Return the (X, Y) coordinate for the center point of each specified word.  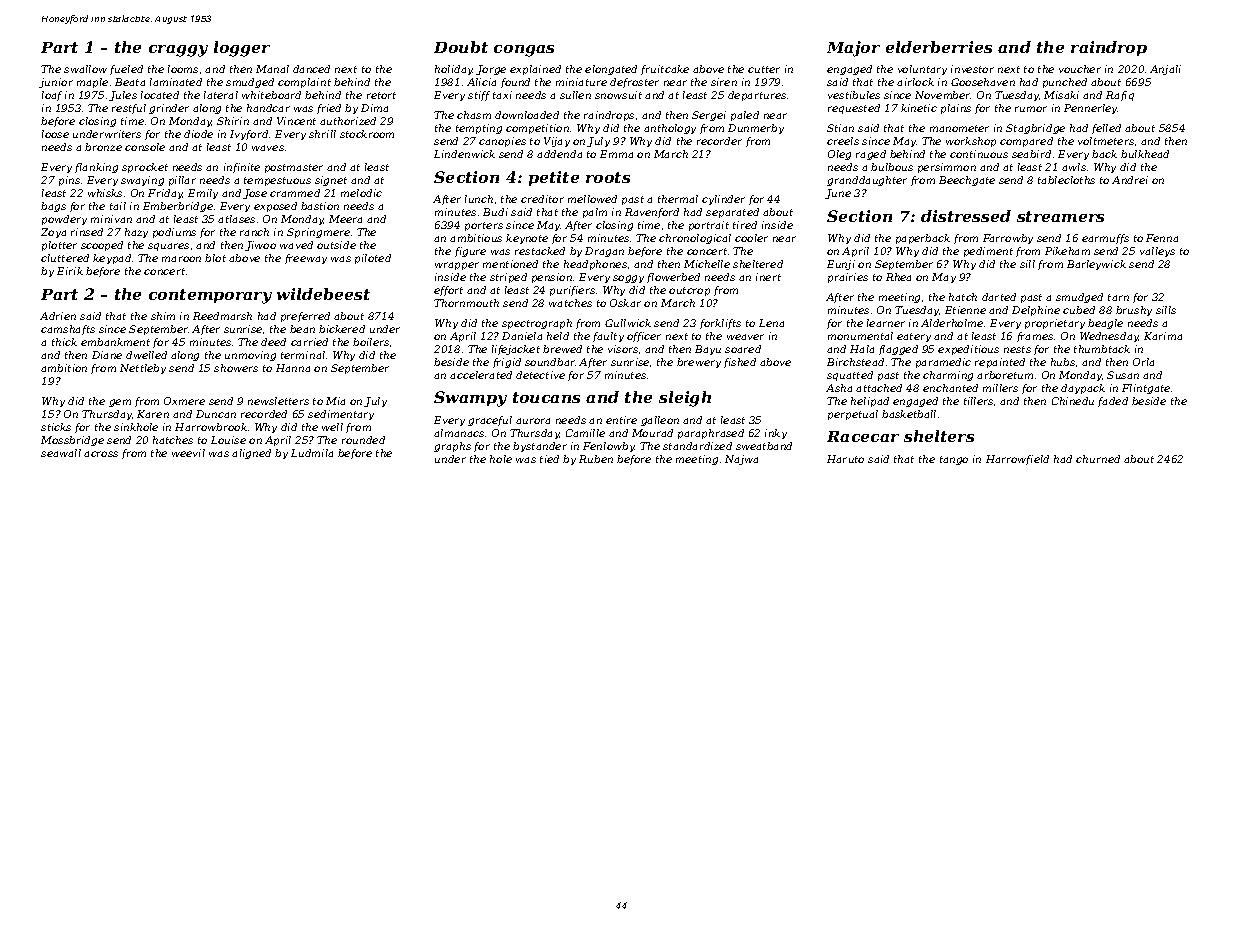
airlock (915, 82)
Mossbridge (72, 441)
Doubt (461, 47)
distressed (966, 216)
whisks (105, 193)
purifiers (572, 291)
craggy (178, 51)
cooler (751, 238)
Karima (1163, 336)
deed (273, 342)
